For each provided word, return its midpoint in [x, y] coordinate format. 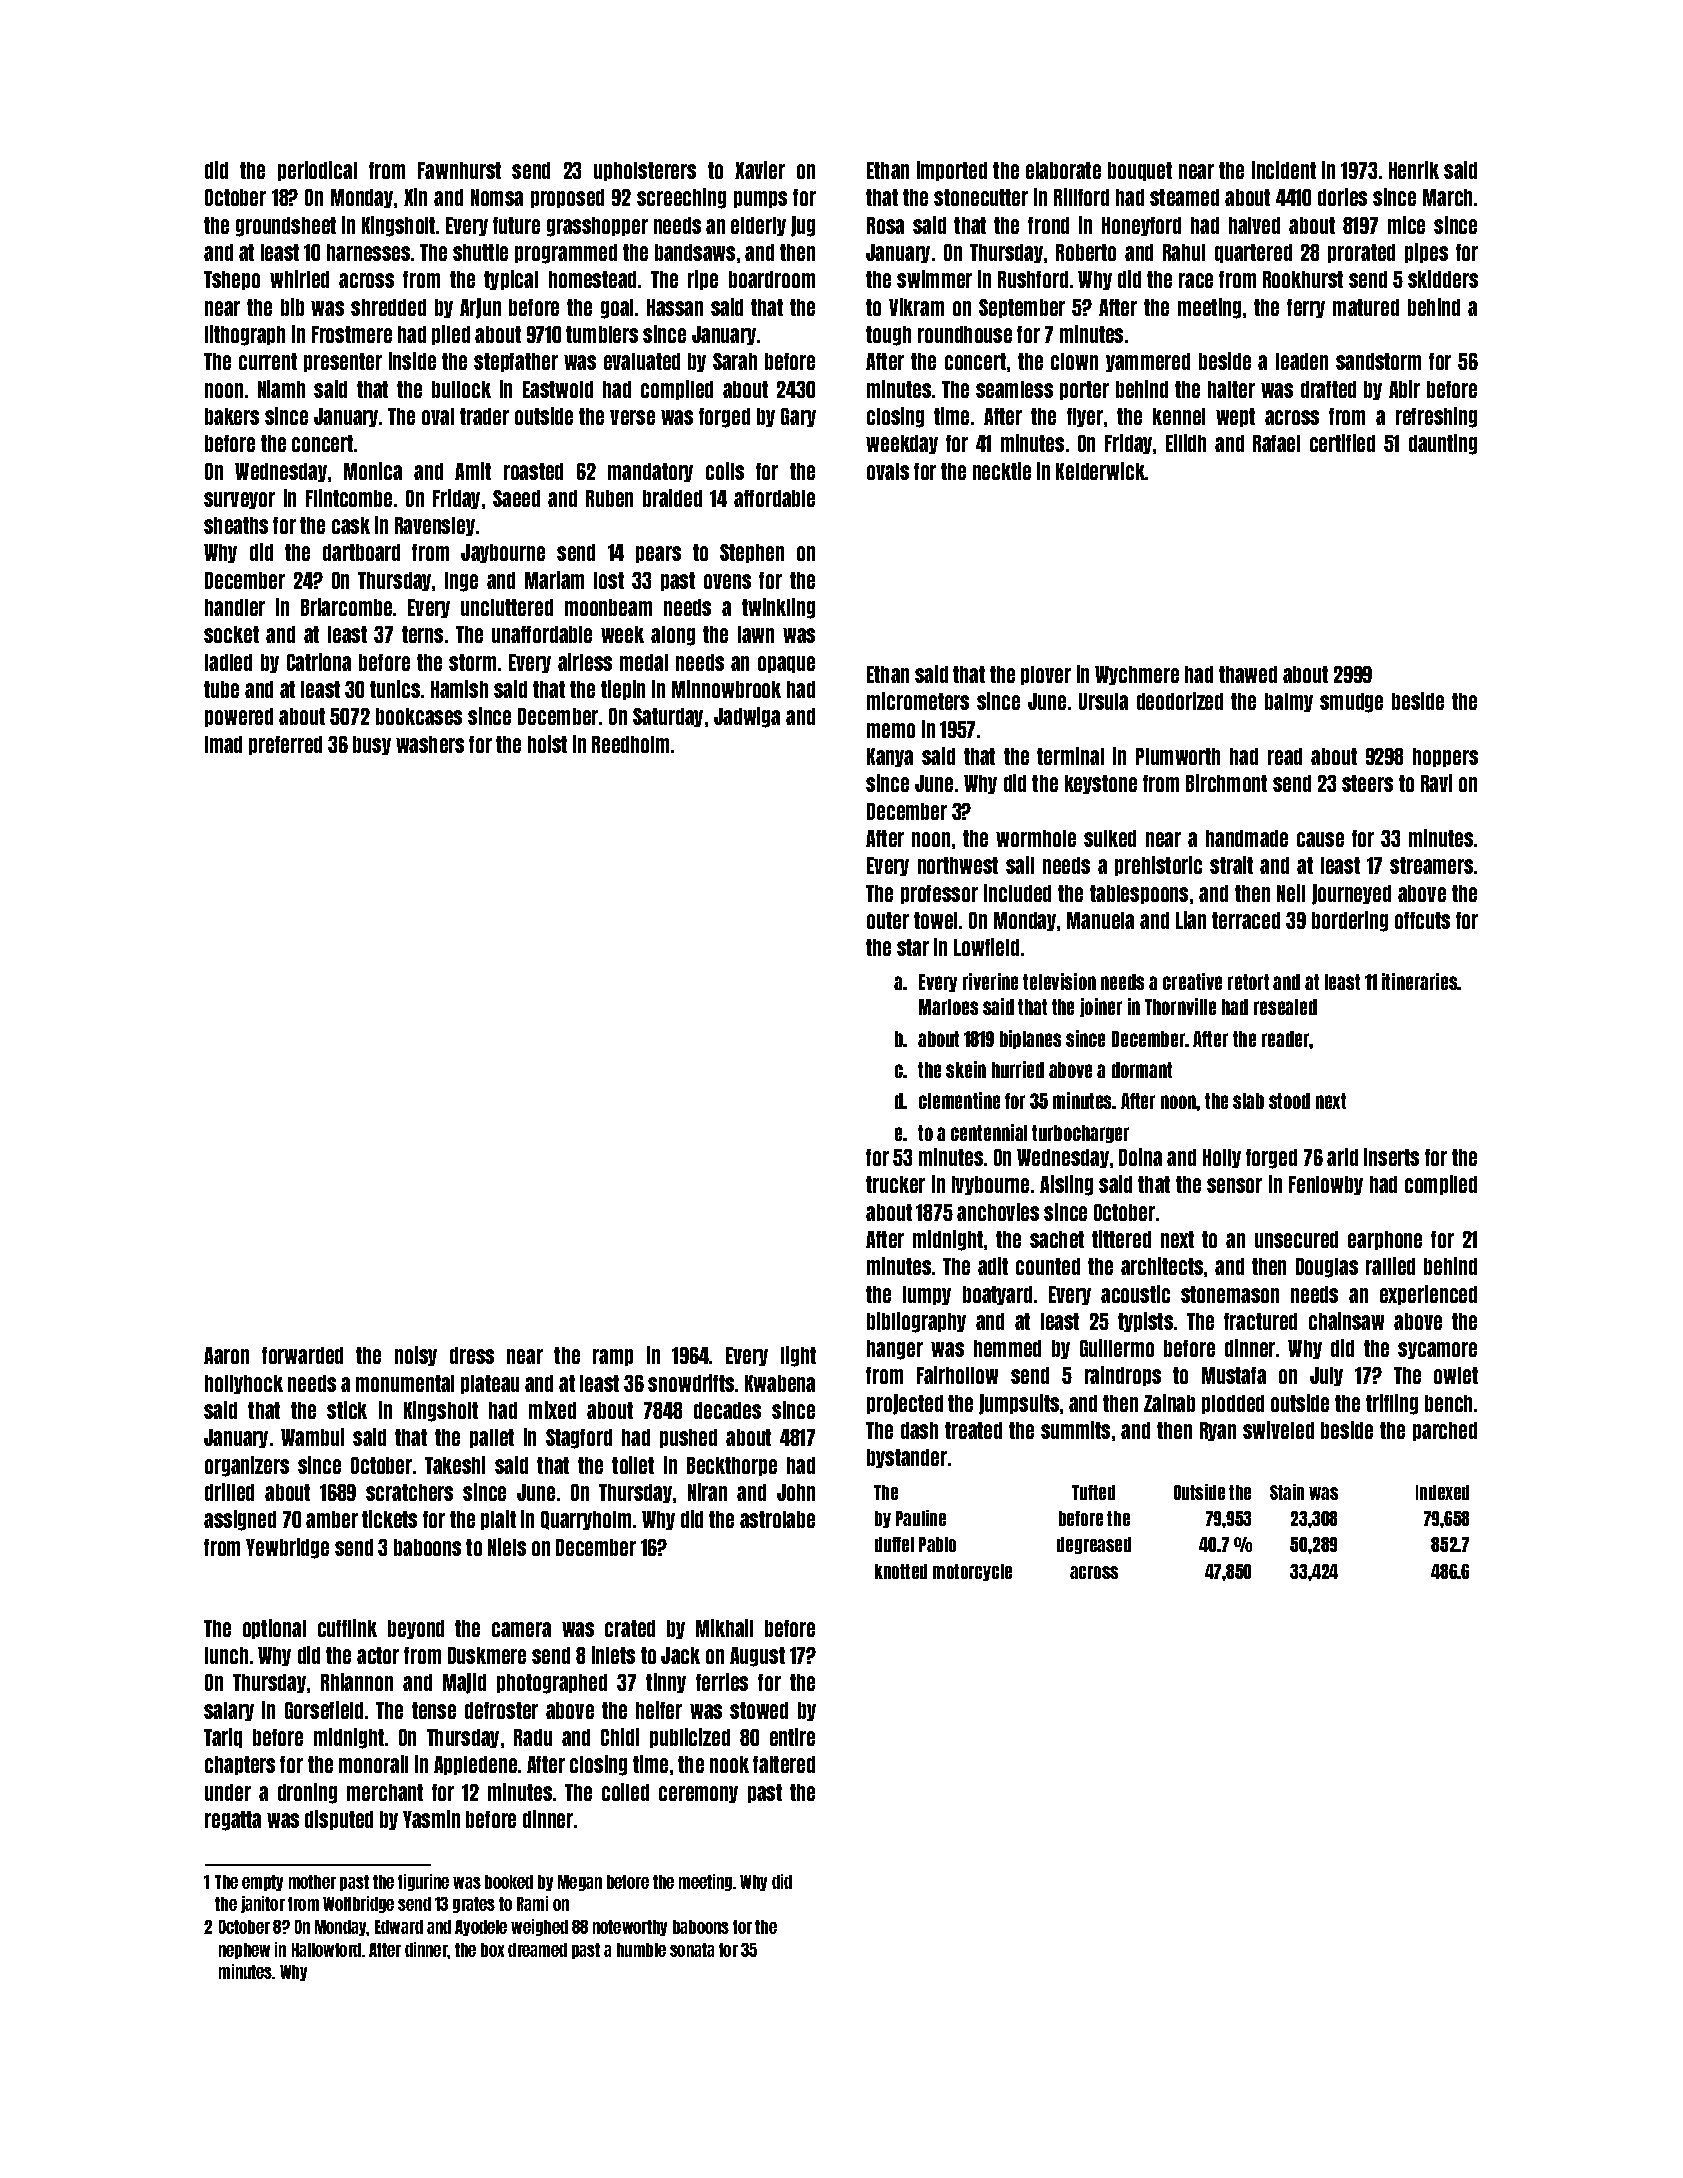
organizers [247, 1466]
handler [235, 607]
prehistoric [1158, 866]
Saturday [668, 717]
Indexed [1442, 1492]
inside [412, 361]
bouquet [1140, 171]
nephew [244, 1951]
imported [952, 171]
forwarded [302, 1355]
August [757, 1657]
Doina [1140, 1157]
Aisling [1066, 1185]
